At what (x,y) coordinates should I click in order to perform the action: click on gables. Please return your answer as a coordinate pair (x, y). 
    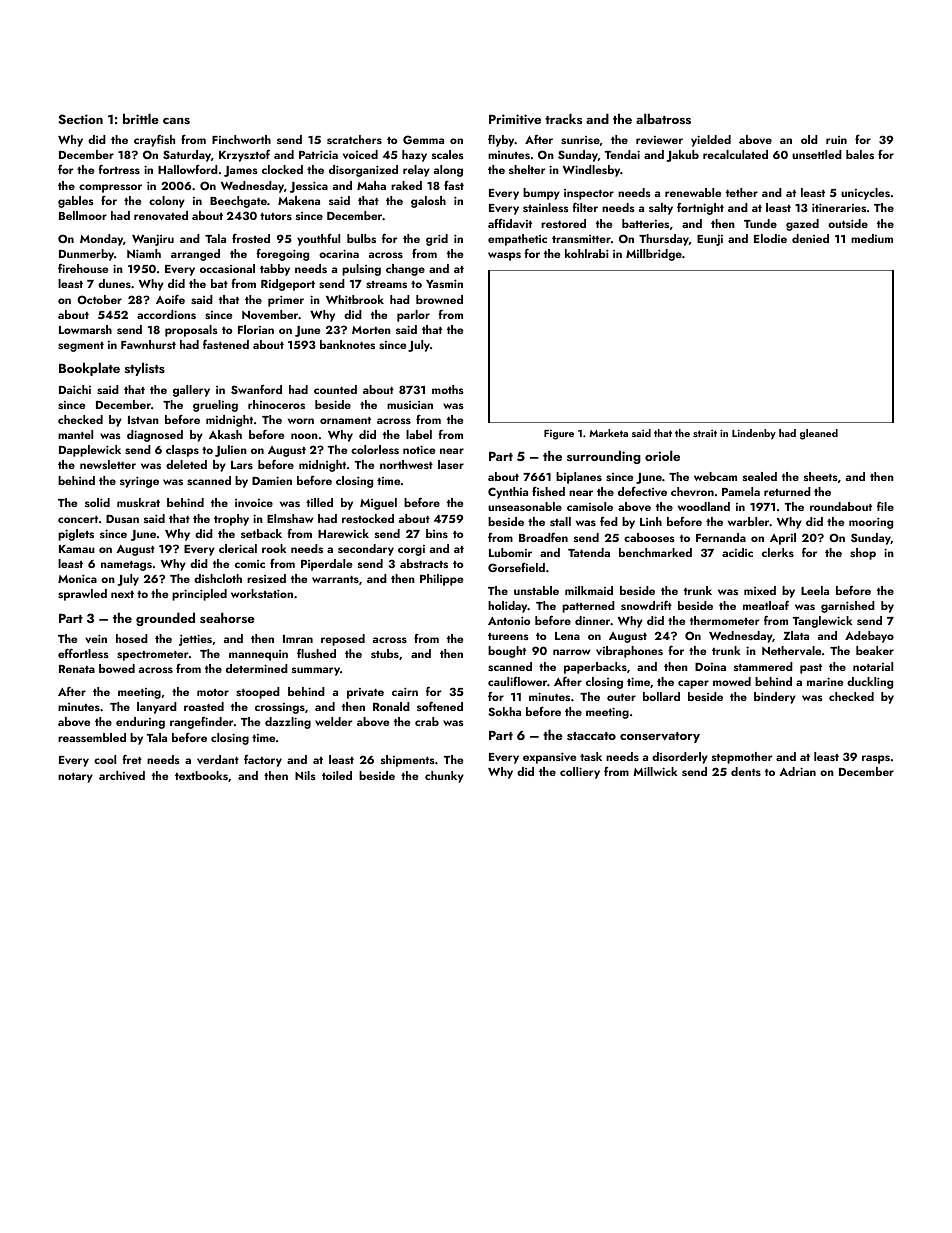
    Looking at the image, I should click on (76, 202).
